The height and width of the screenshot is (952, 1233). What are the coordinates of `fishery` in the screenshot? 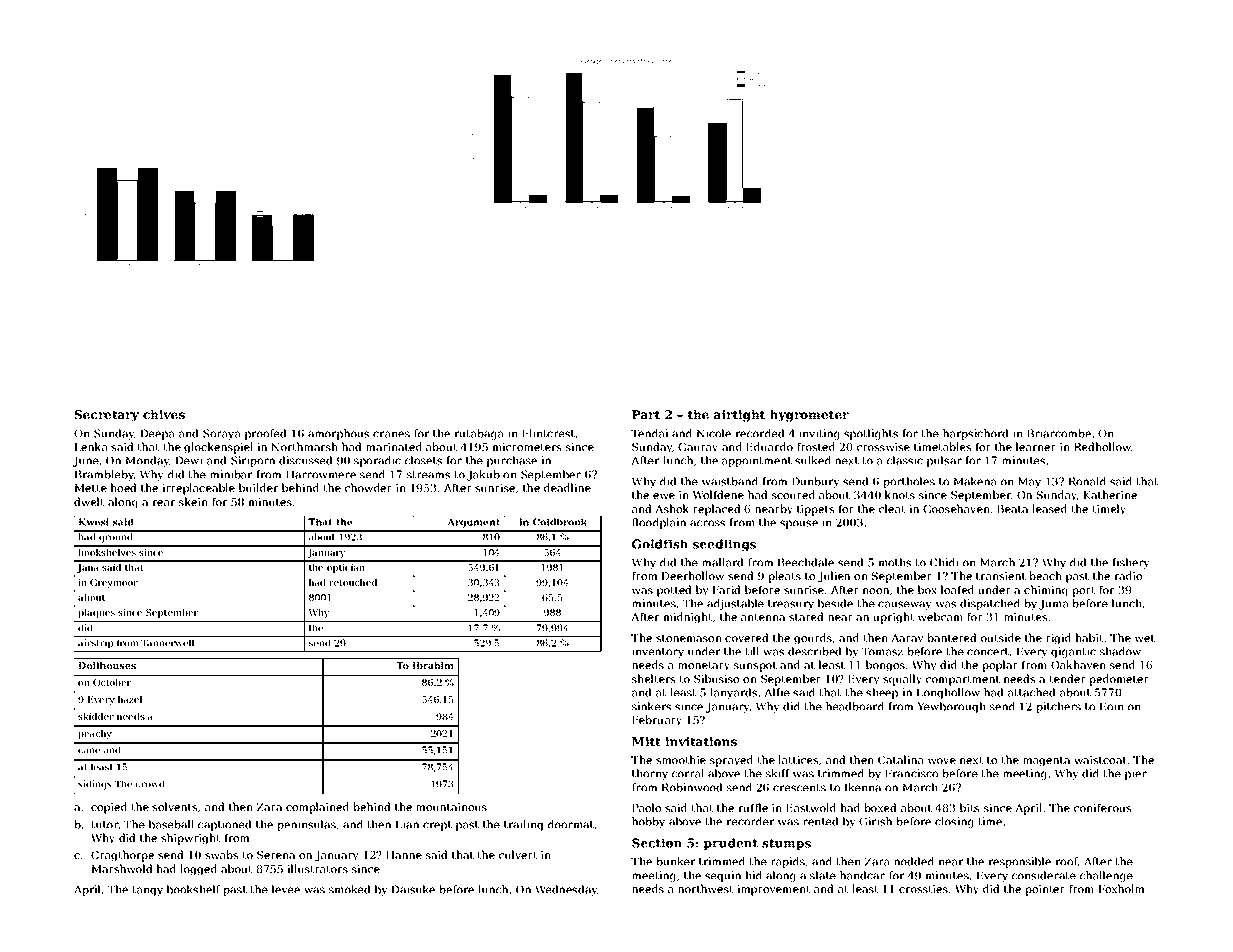 It's located at (1131, 563).
